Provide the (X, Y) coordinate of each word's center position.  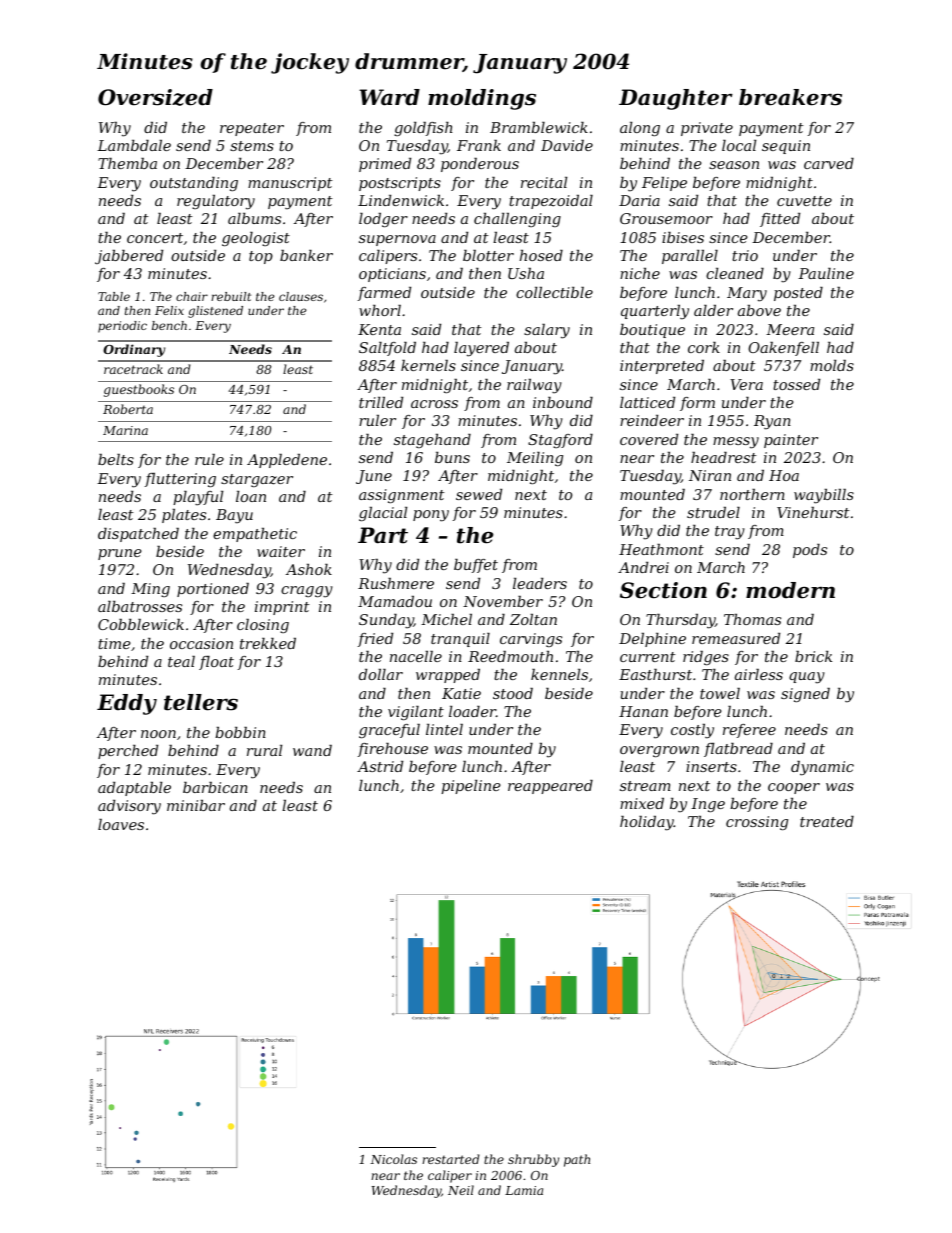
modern (790, 590)
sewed (479, 494)
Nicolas (393, 1159)
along (640, 129)
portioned (213, 590)
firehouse (393, 750)
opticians (392, 275)
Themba (127, 163)
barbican (215, 787)
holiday (647, 823)
